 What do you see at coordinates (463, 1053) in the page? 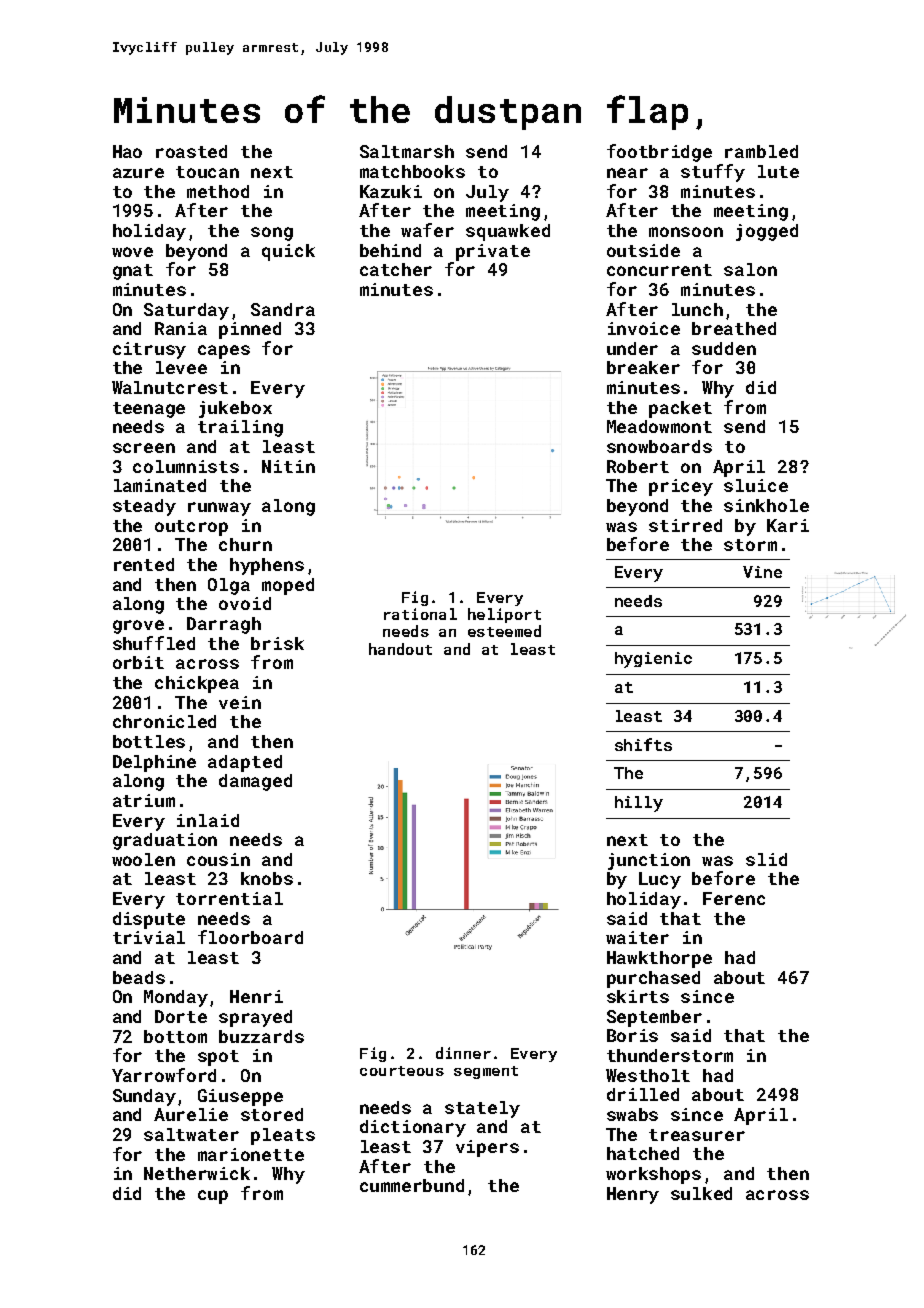
I see `dinner` at bounding box center [463, 1053].
